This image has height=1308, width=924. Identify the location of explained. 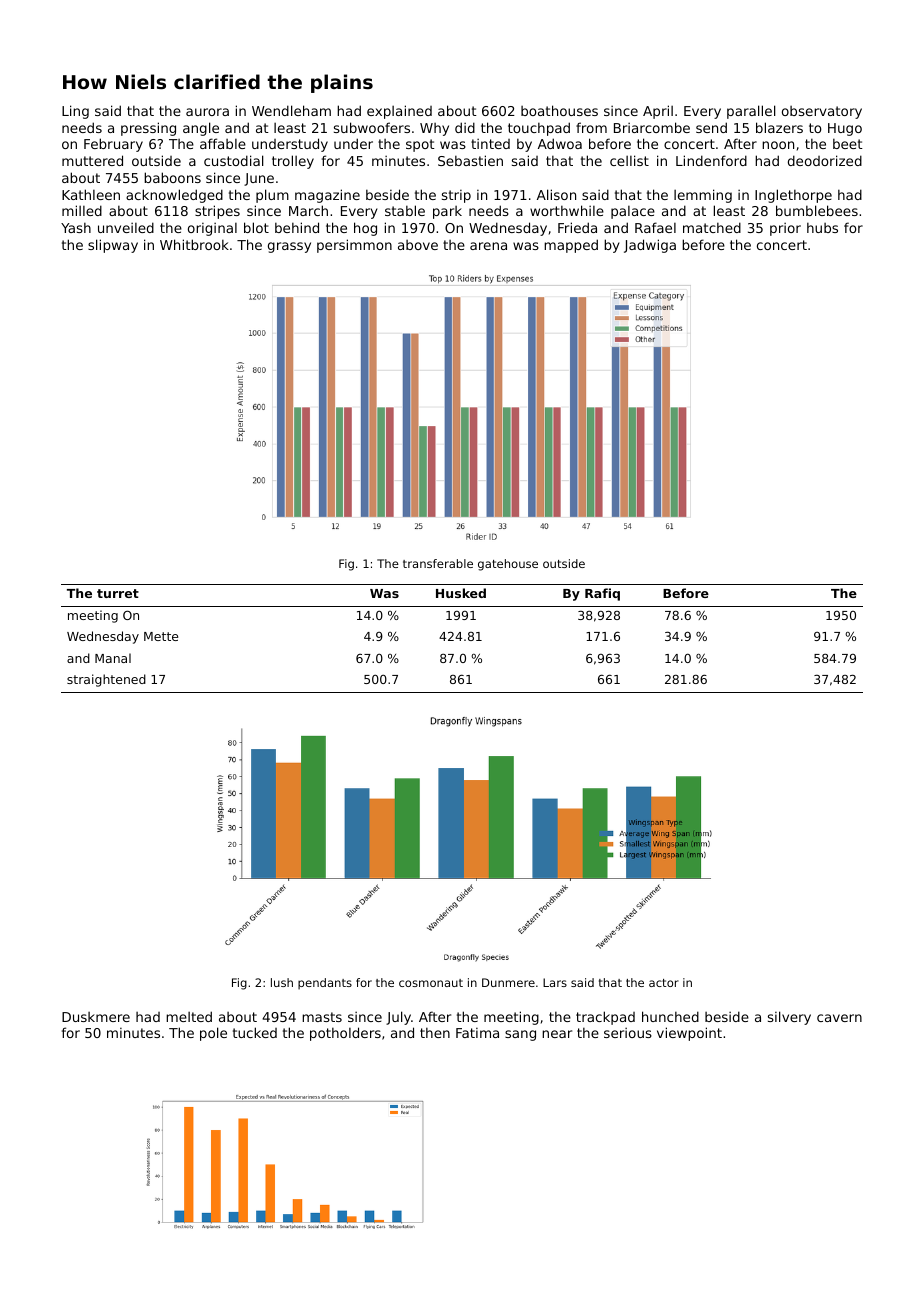
(399, 112).
